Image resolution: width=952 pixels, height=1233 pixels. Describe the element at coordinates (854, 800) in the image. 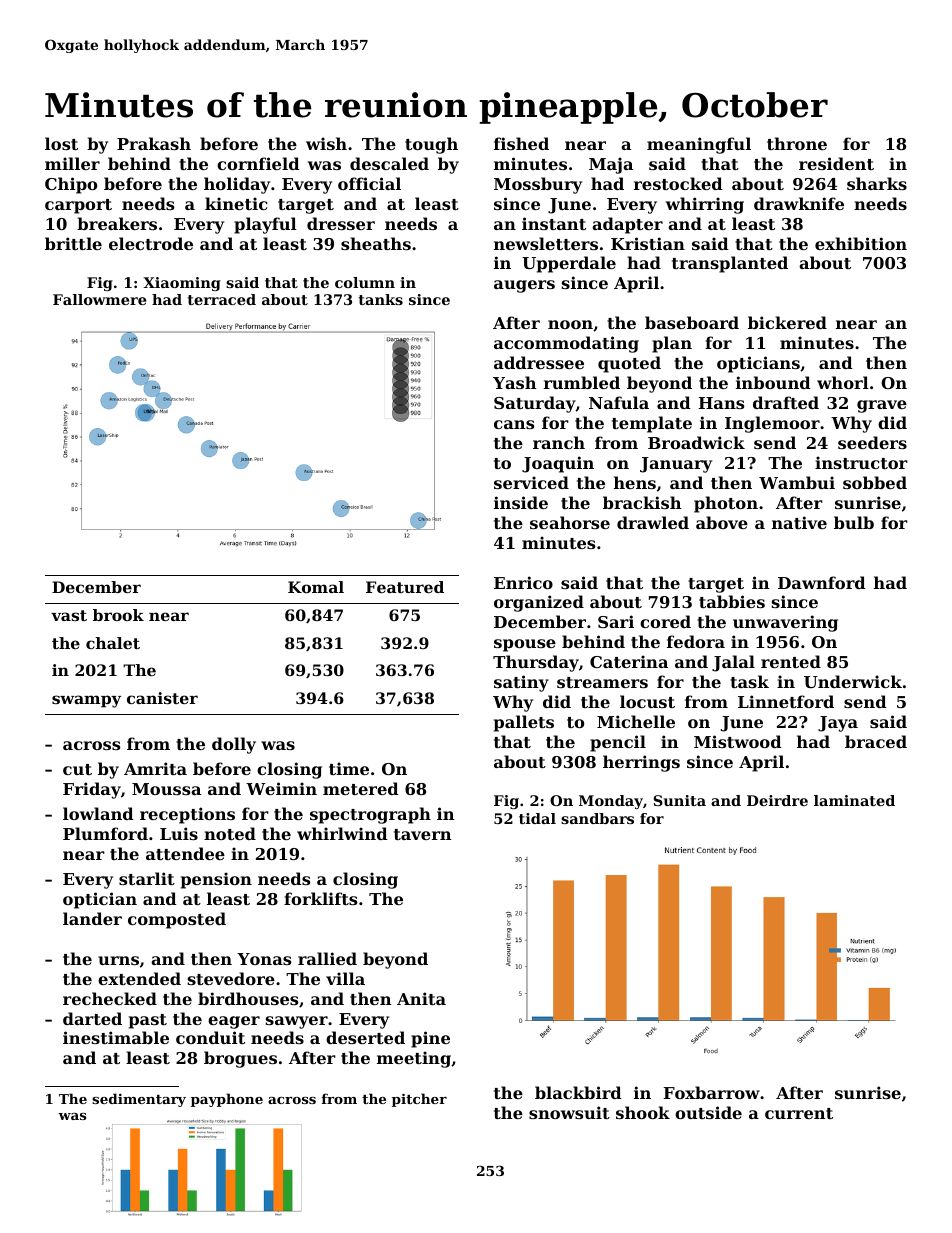

I see `laminated` at that location.
